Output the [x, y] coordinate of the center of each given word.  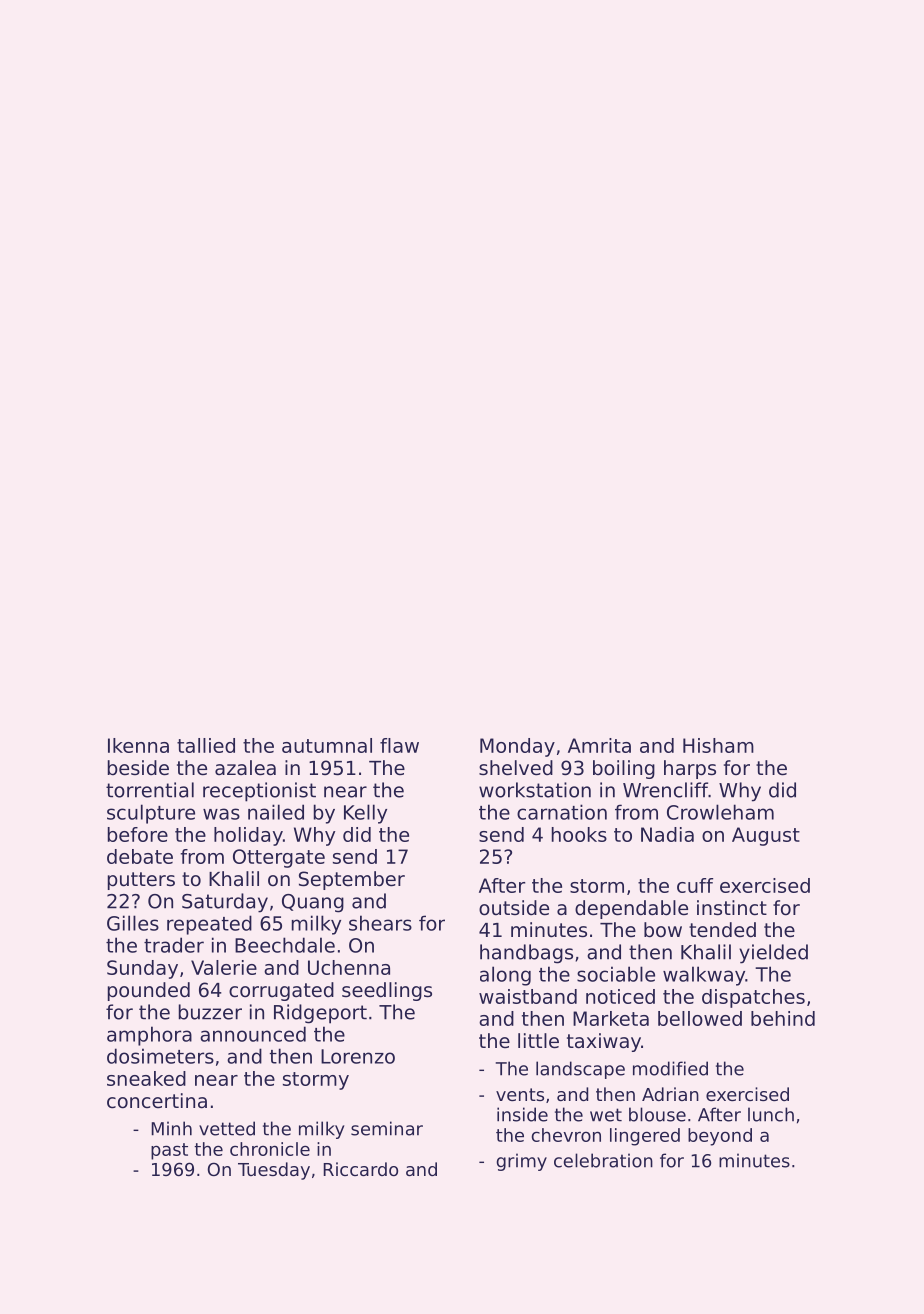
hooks [579, 834]
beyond [720, 1137]
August [766, 836]
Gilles [133, 923]
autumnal [327, 745]
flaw [399, 745]
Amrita [599, 745]
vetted [227, 1128]
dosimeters [160, 1056]
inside [522, 1114]
